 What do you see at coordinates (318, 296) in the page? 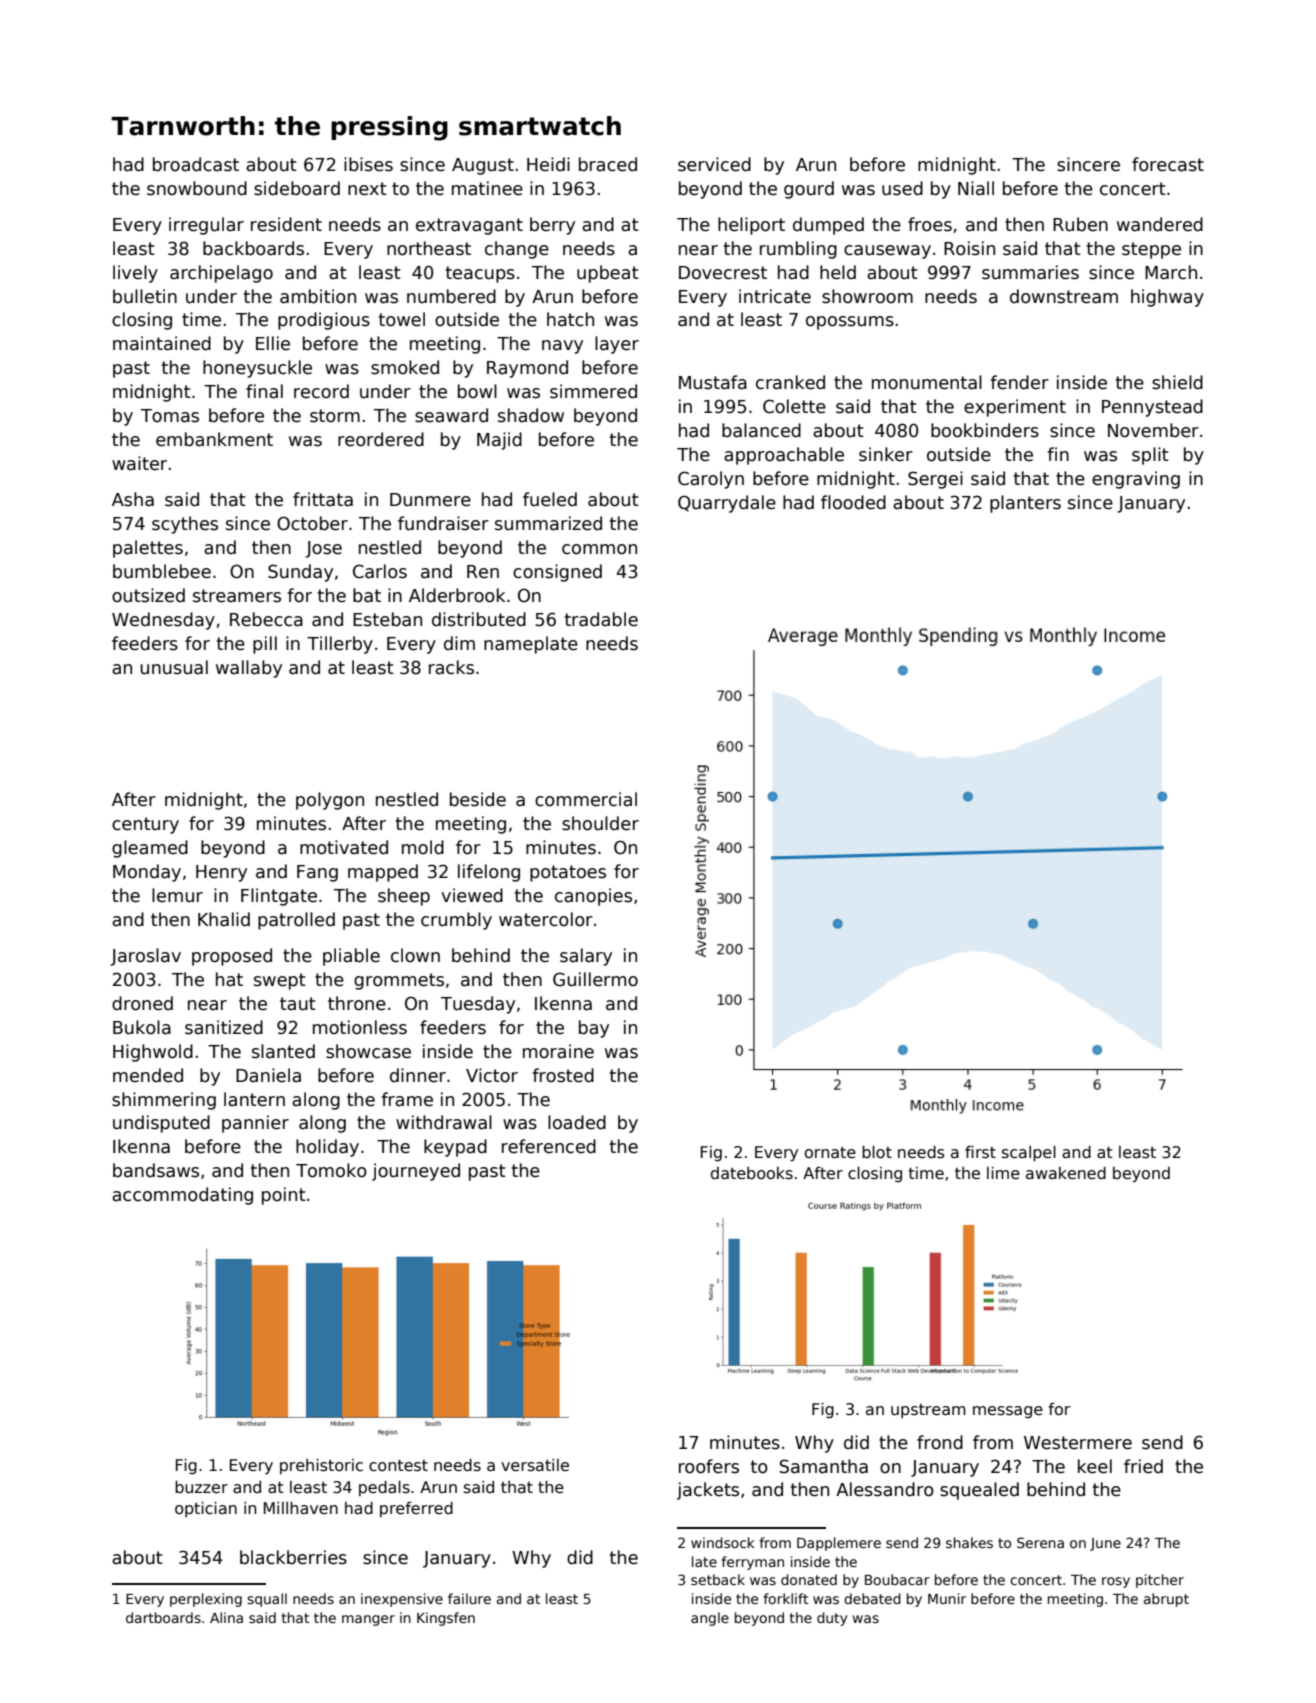
I see `ambition` at bounding box center [318, 296].
